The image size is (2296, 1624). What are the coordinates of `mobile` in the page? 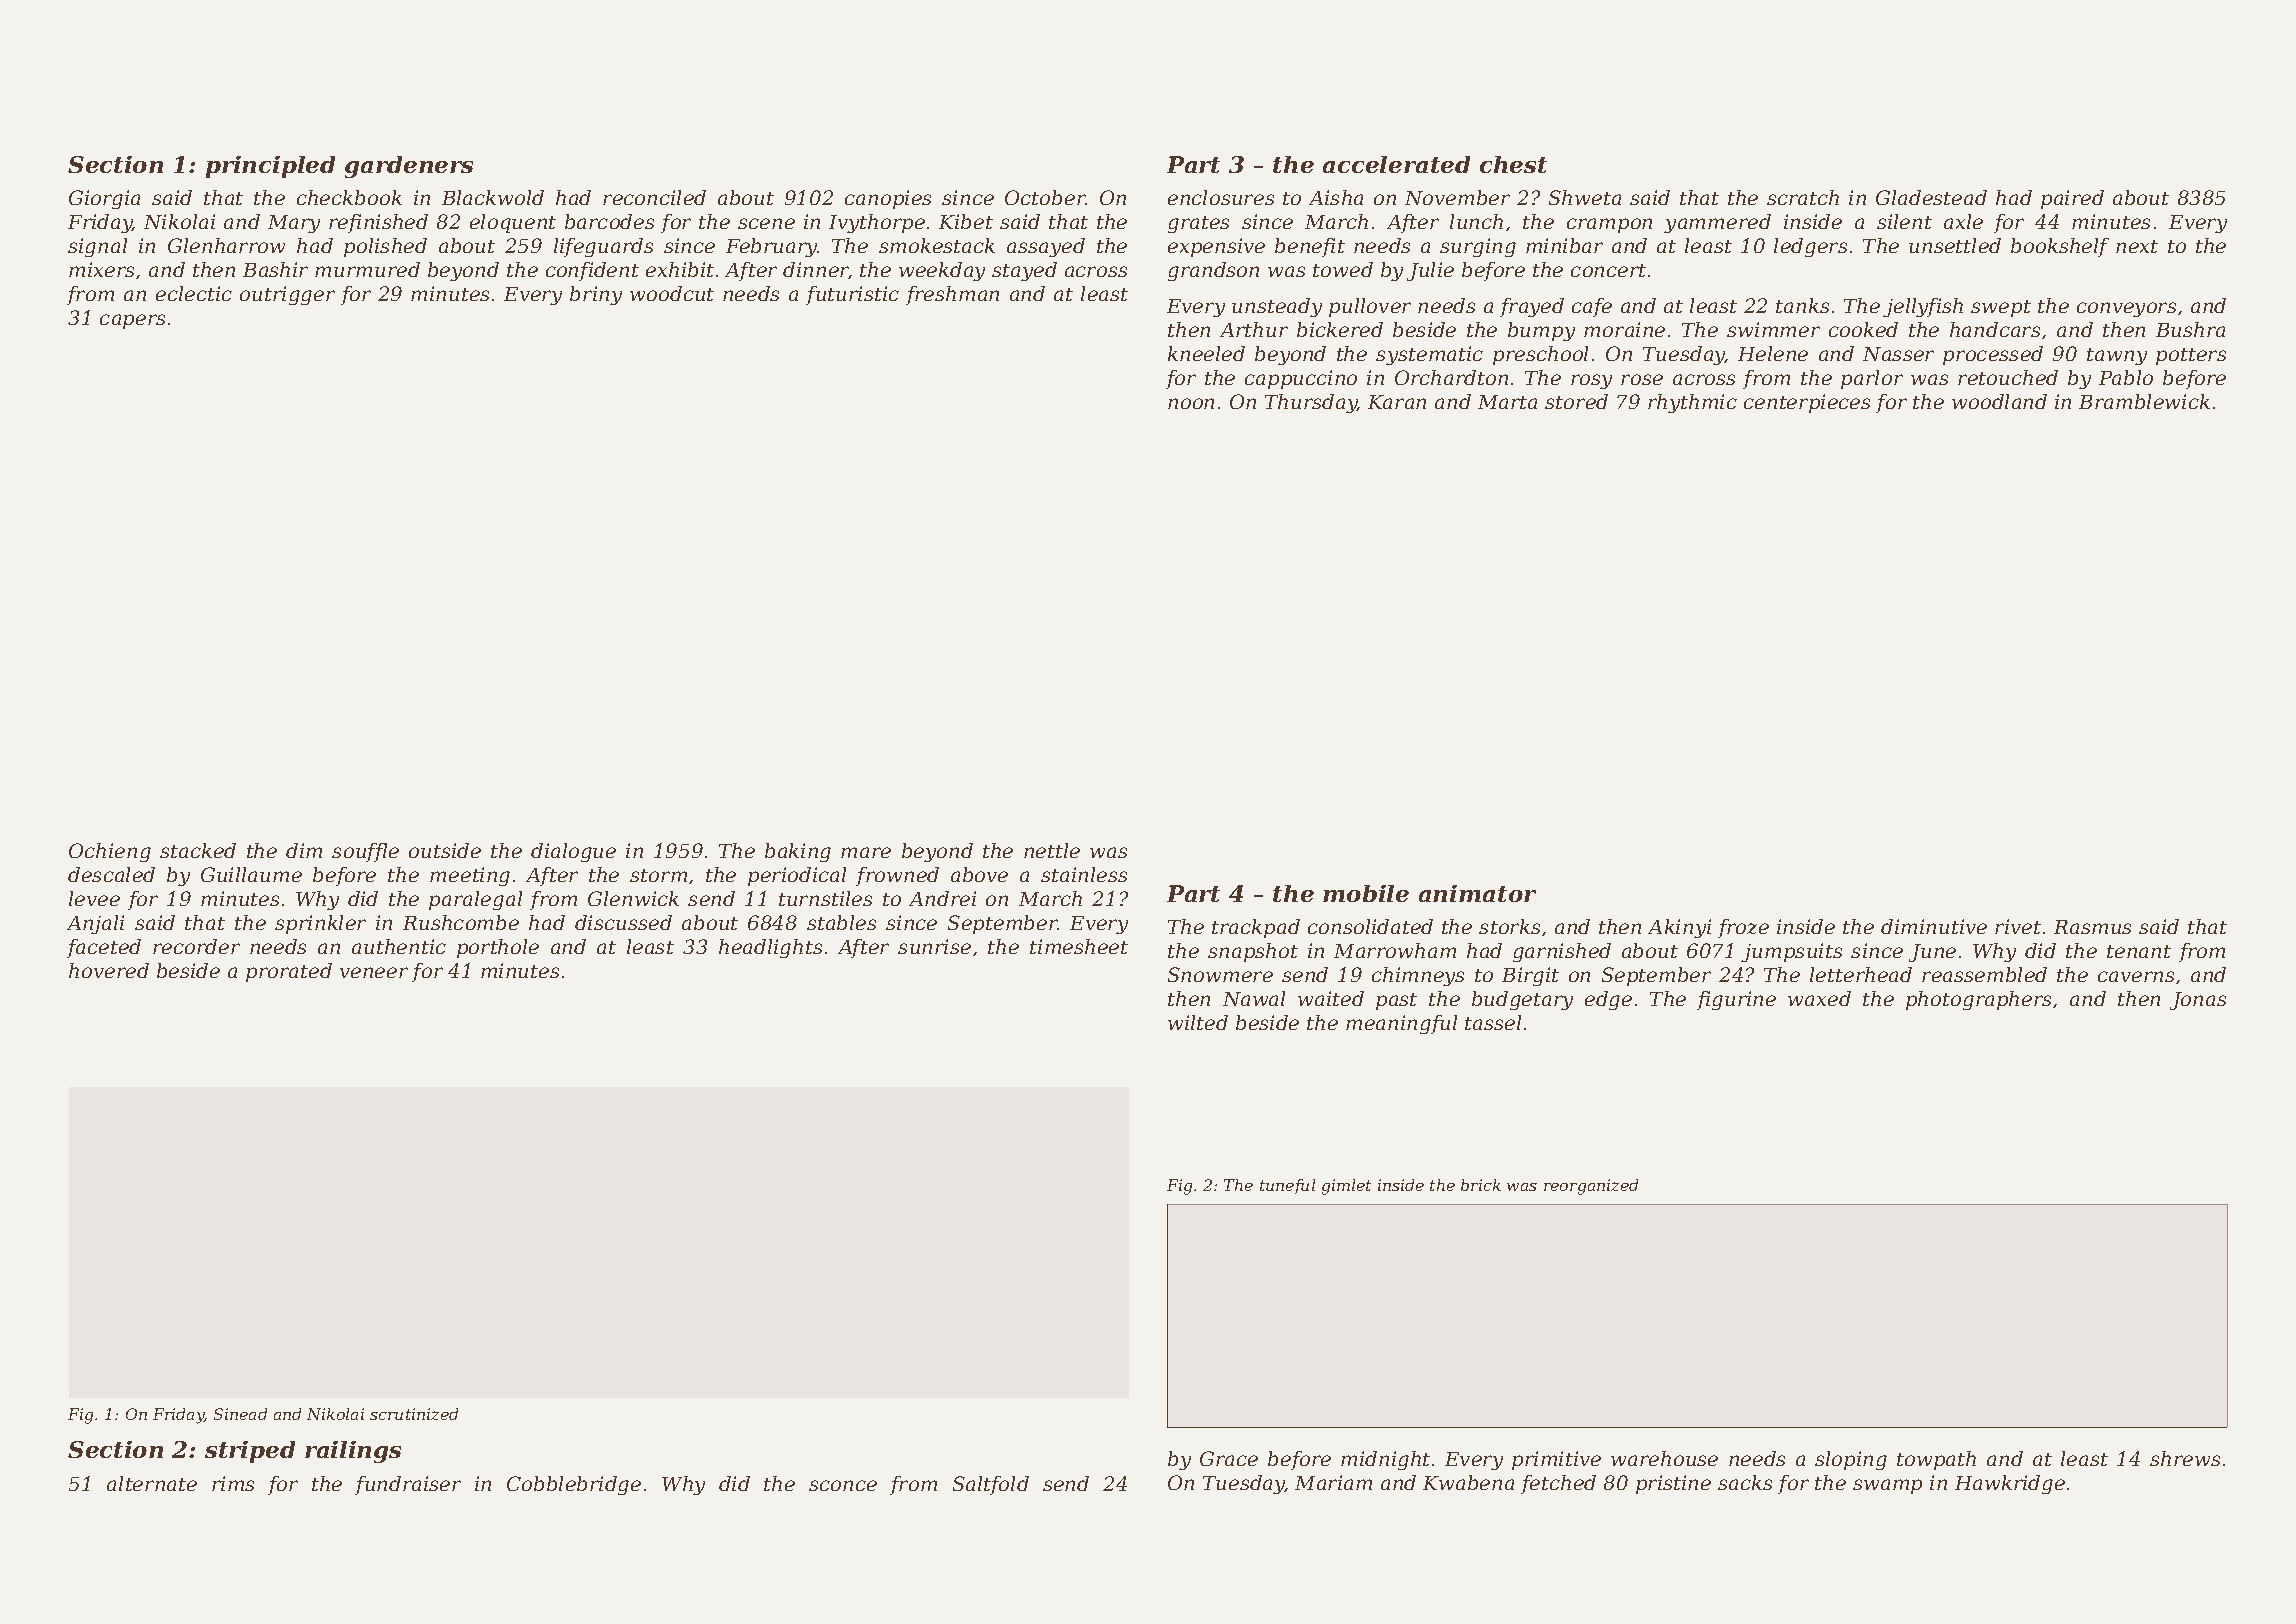 It's located at (1366, 893).
